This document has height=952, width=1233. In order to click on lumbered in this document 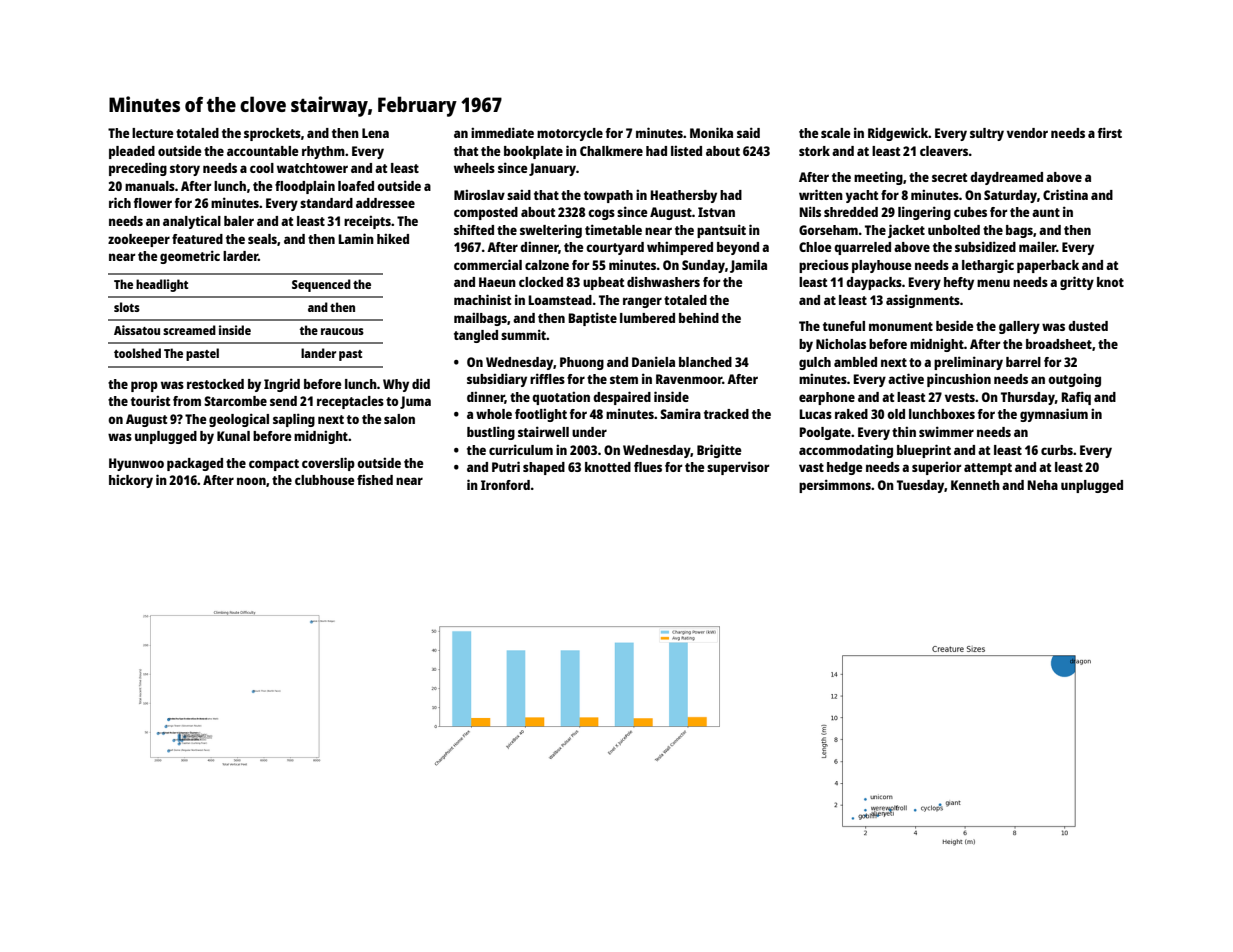, I will do `click(647, 318)`.
